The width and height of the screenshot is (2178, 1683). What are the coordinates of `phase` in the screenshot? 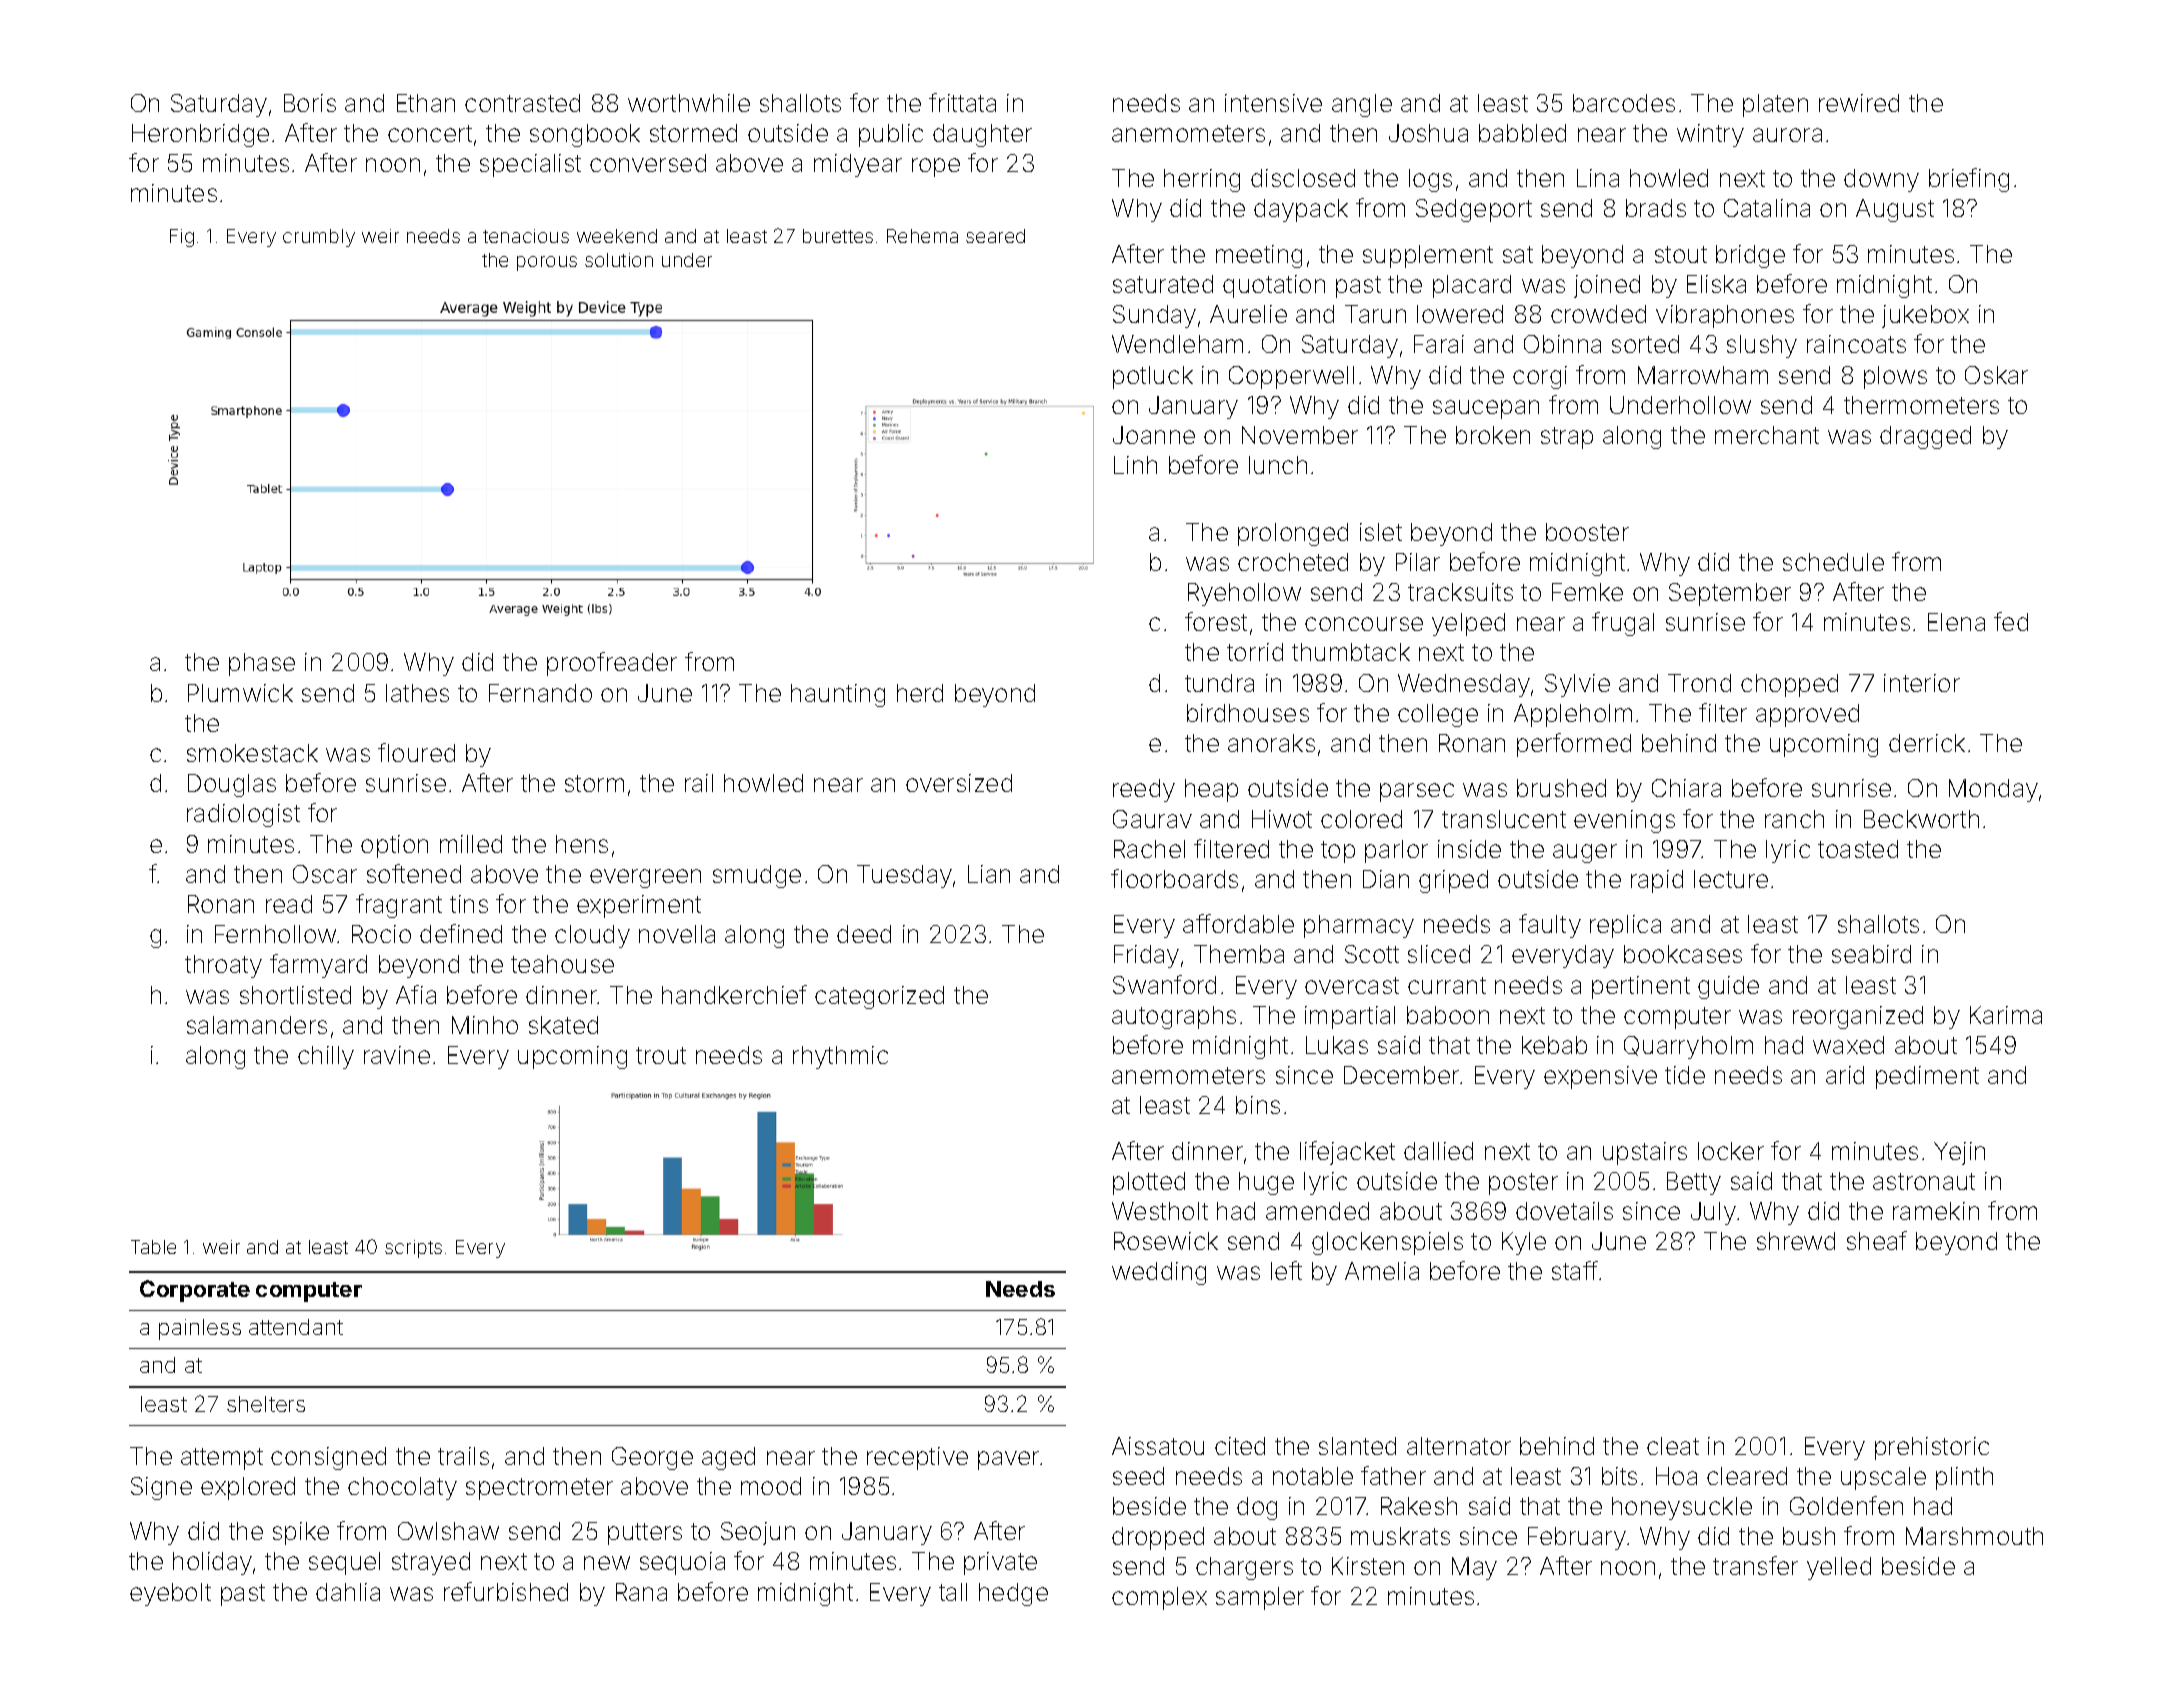 It's located at (262, 664).
